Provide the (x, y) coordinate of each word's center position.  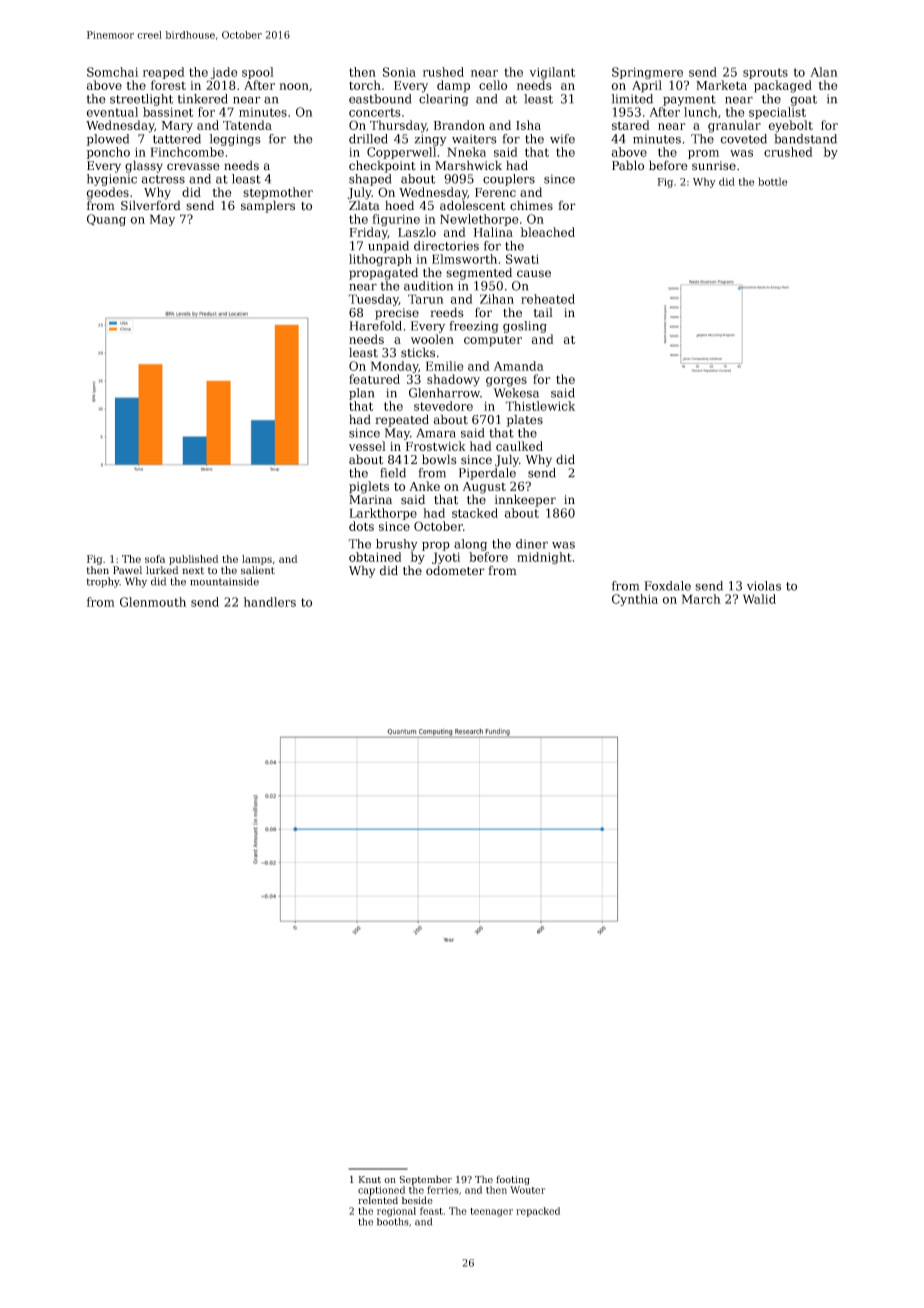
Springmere (647, 73)
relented (378, 1200)
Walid (759, 599)
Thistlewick (540, 406)
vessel (367, 446)
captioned (381, 1191)
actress (163, 179)
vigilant (552, 73)
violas (764, 586)
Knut (369, 1179)
